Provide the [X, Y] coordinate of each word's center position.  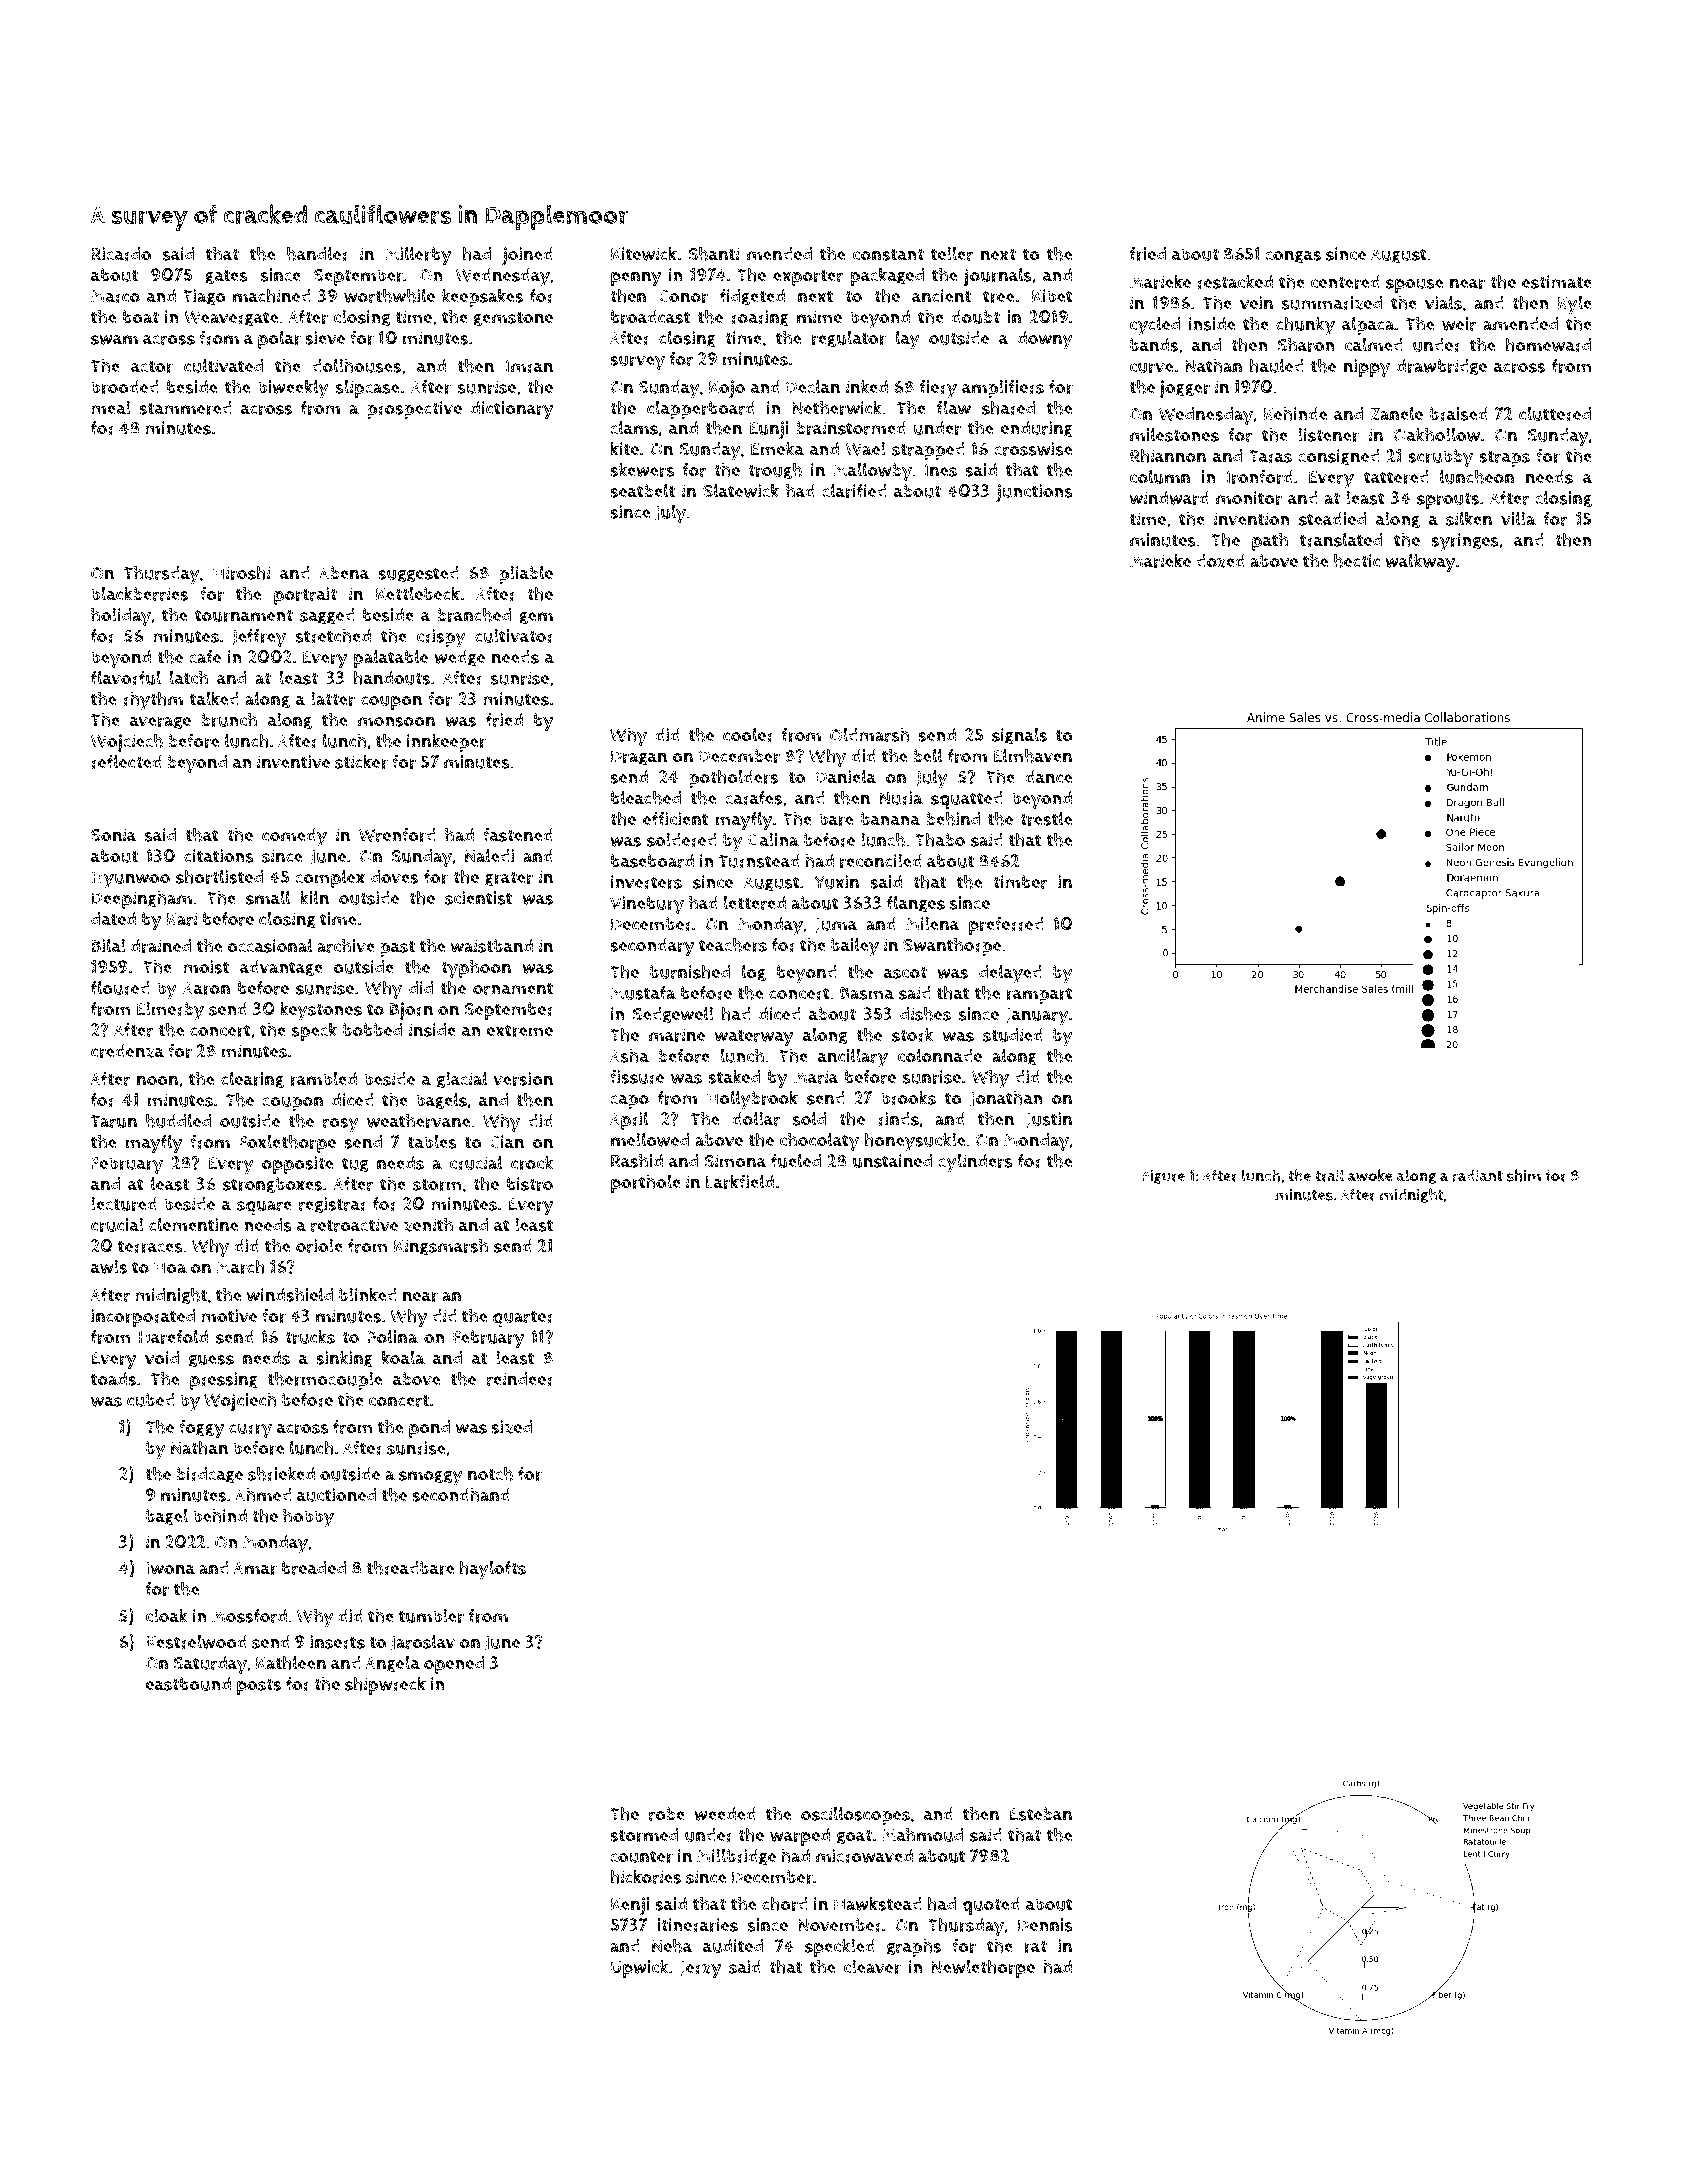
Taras [1270, 456]
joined [527, 256]
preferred [1006, 926]
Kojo [727, 389]
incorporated [143, 1318]
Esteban [1040, 1814]
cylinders [975, 1163]
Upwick [639, 1968]
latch [189, 677]
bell [928, 756]
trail [1329, 1175]
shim [1524, 1175]
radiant [1477, 1175]
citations [219, 856]
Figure [1164, 1177]
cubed [151, 1400]
